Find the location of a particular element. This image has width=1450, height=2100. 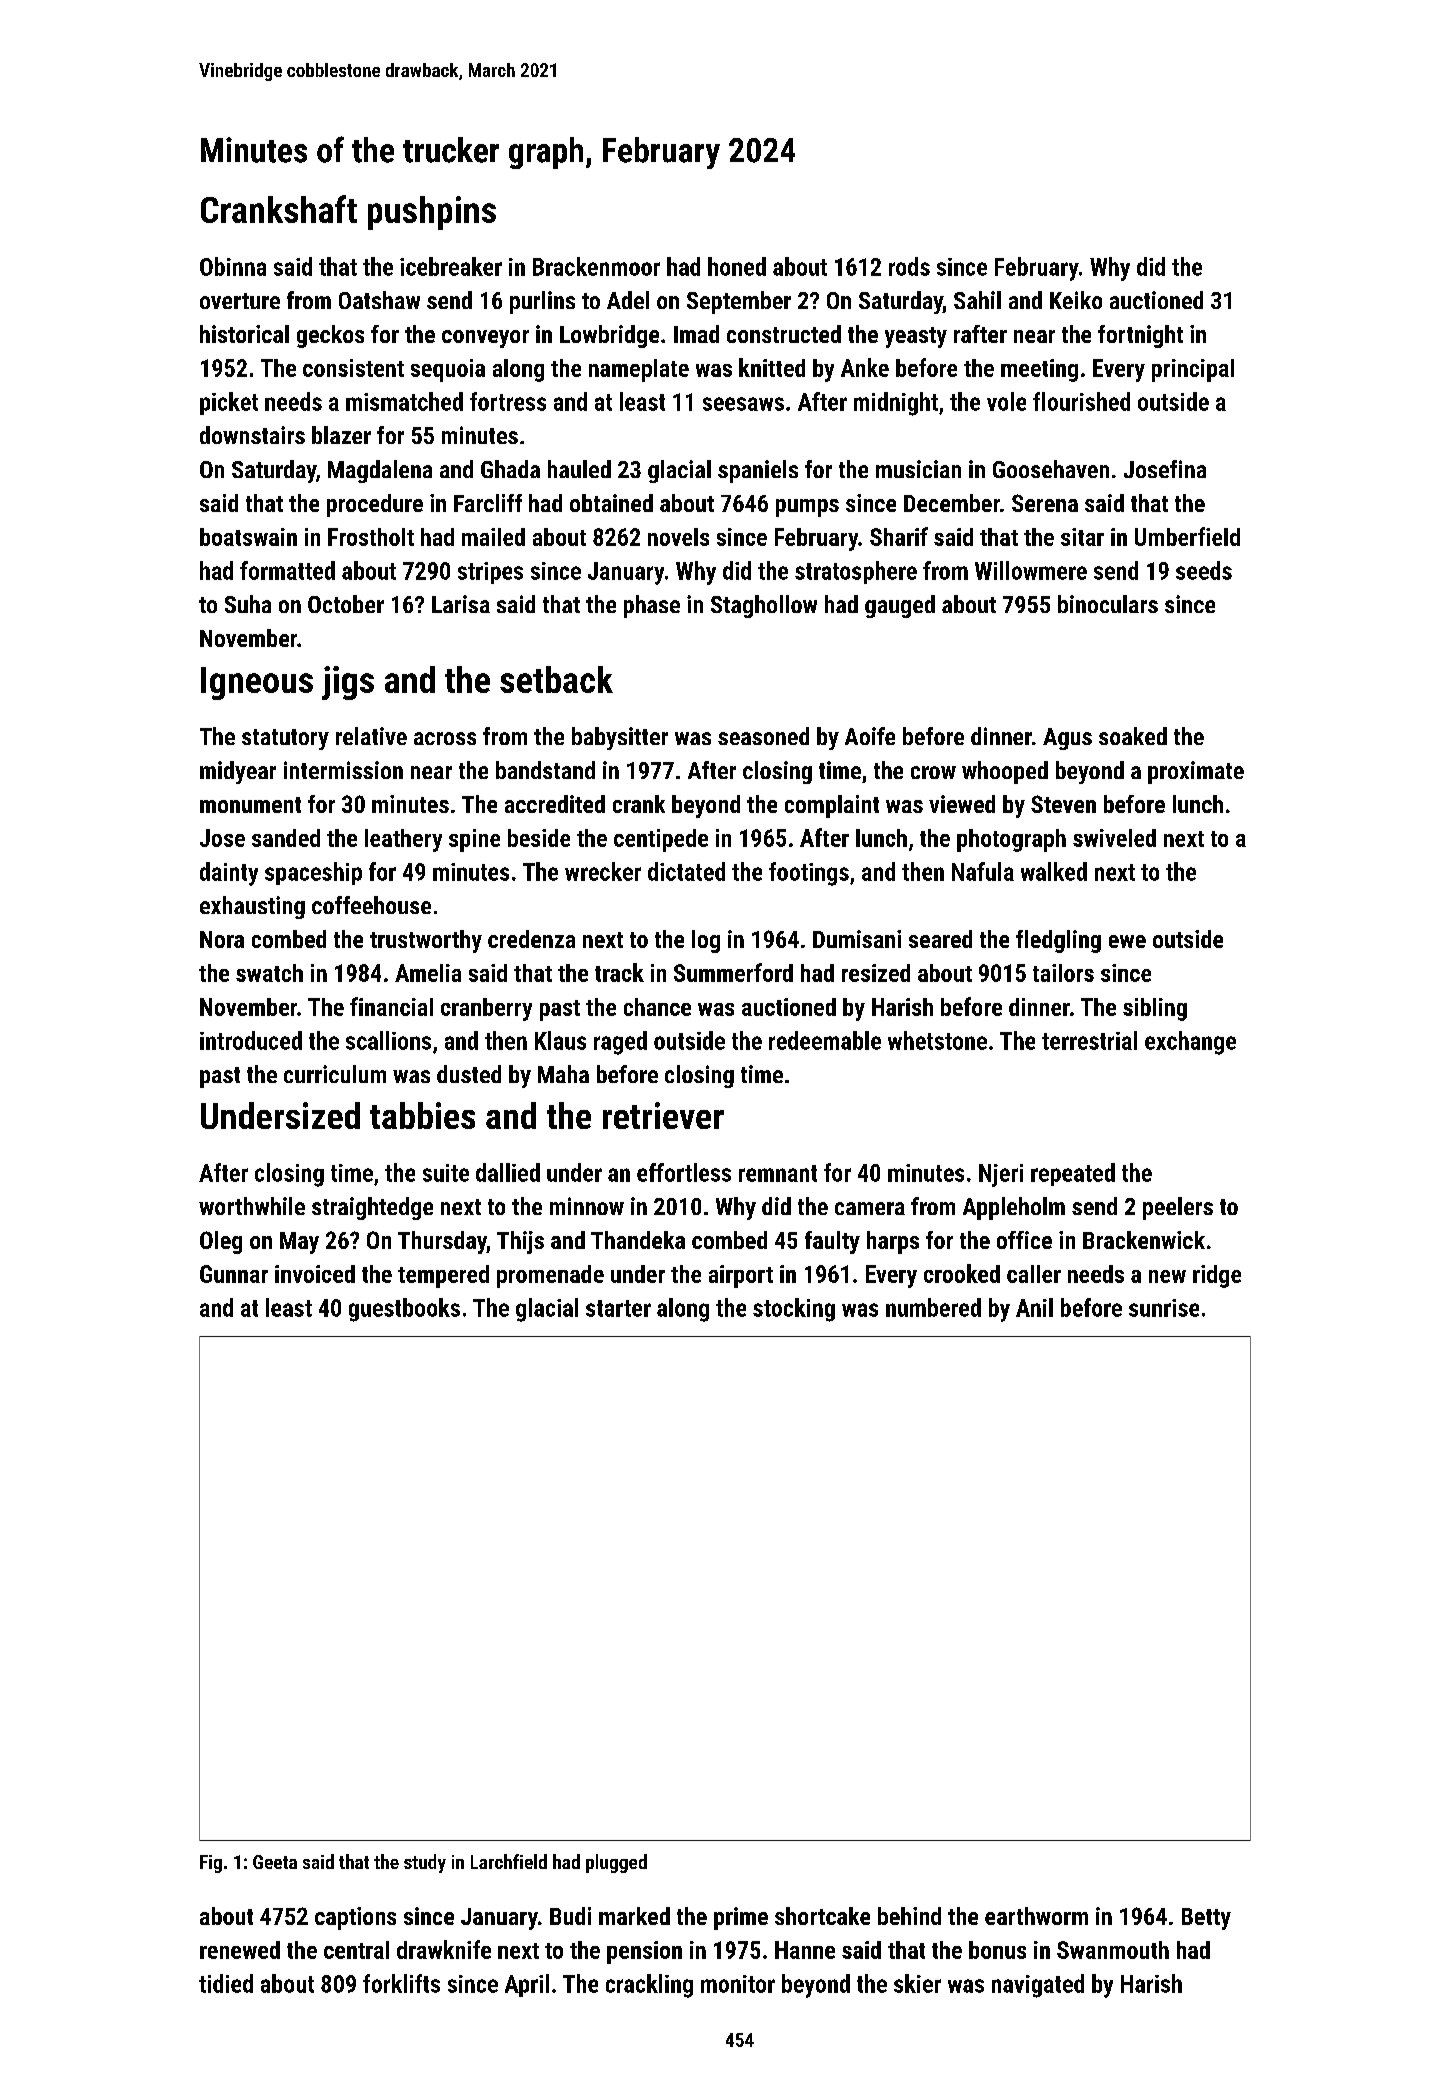

Brackenmoor is located at coordinates (596, 266).
